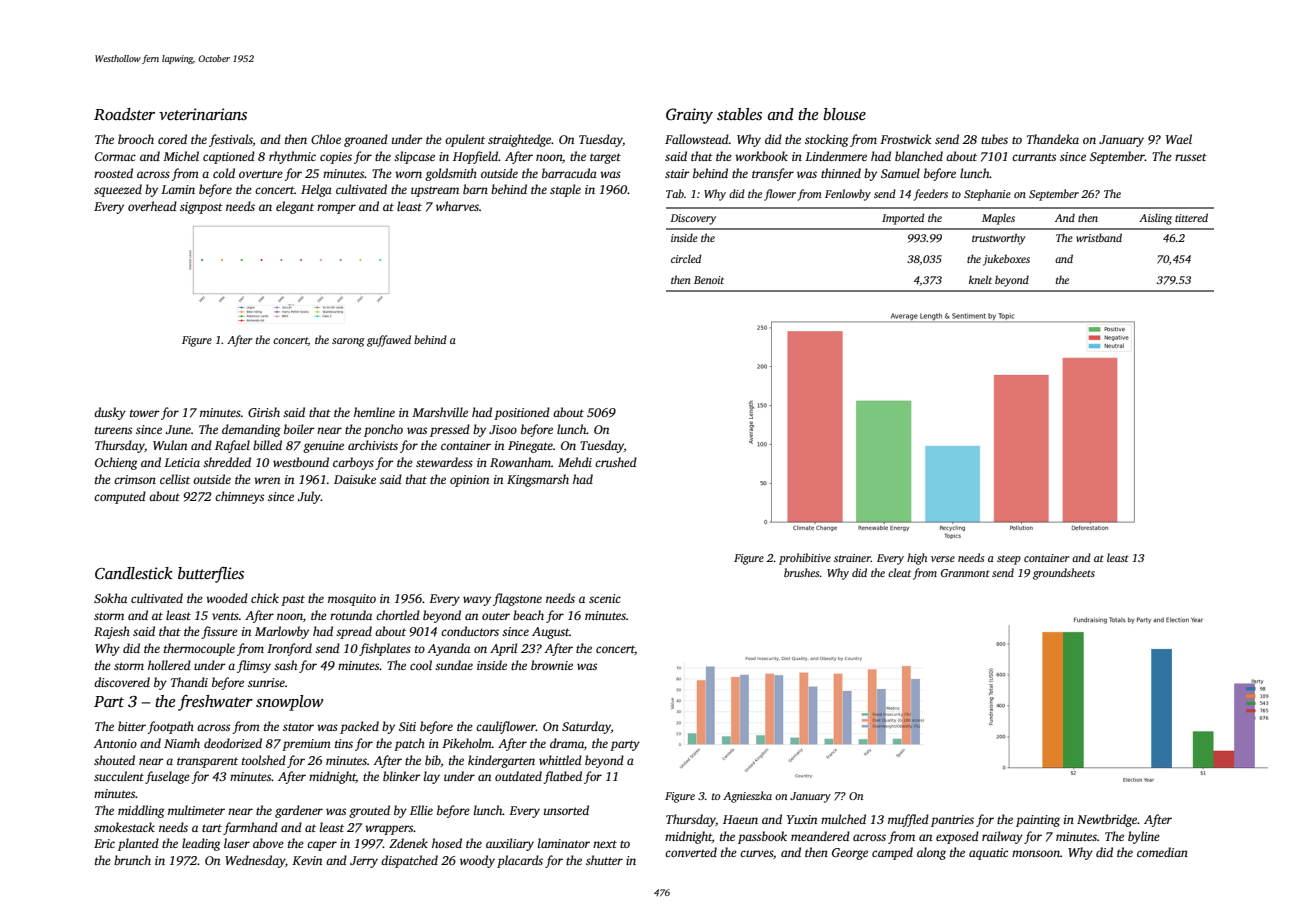 The image size is (1308, 924). What do you see at coordinates (336, 209) in the document?
I see `romper` at bounding box center [336, 209].
